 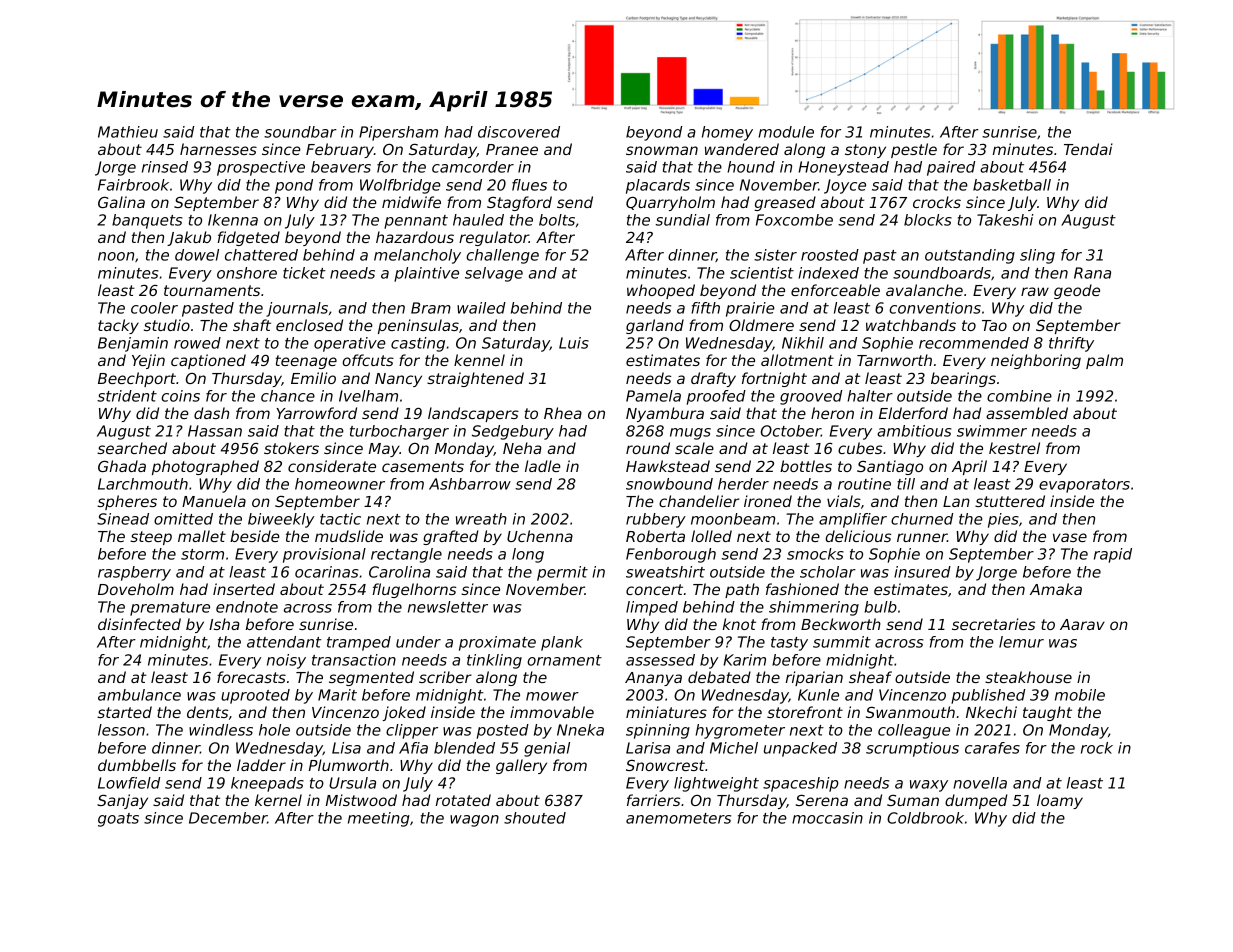 I want to click on taught, so click(x=1047, y=713).
